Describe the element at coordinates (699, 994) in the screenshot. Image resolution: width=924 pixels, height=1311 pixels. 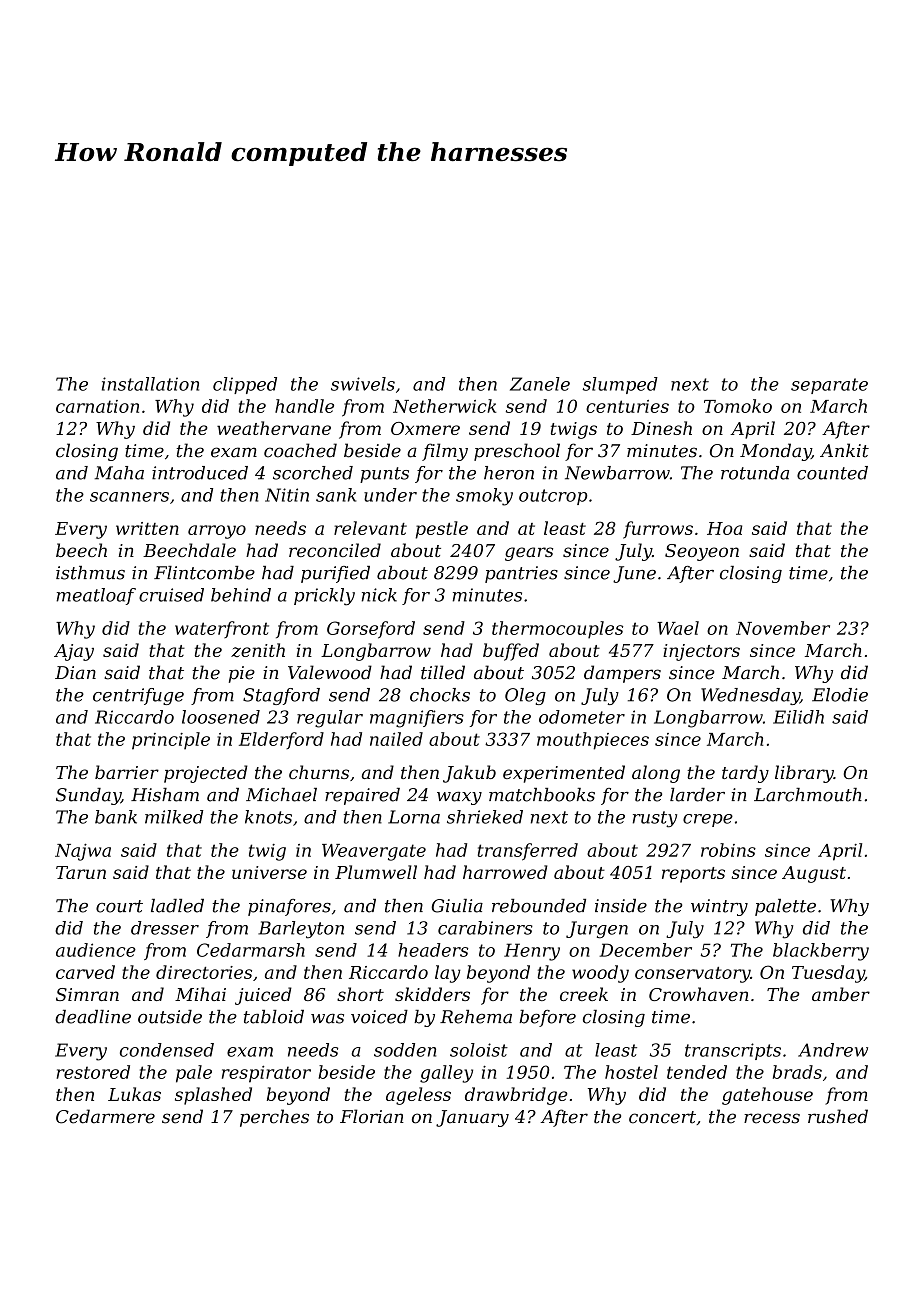
I see `Crowhaven` at that location.
